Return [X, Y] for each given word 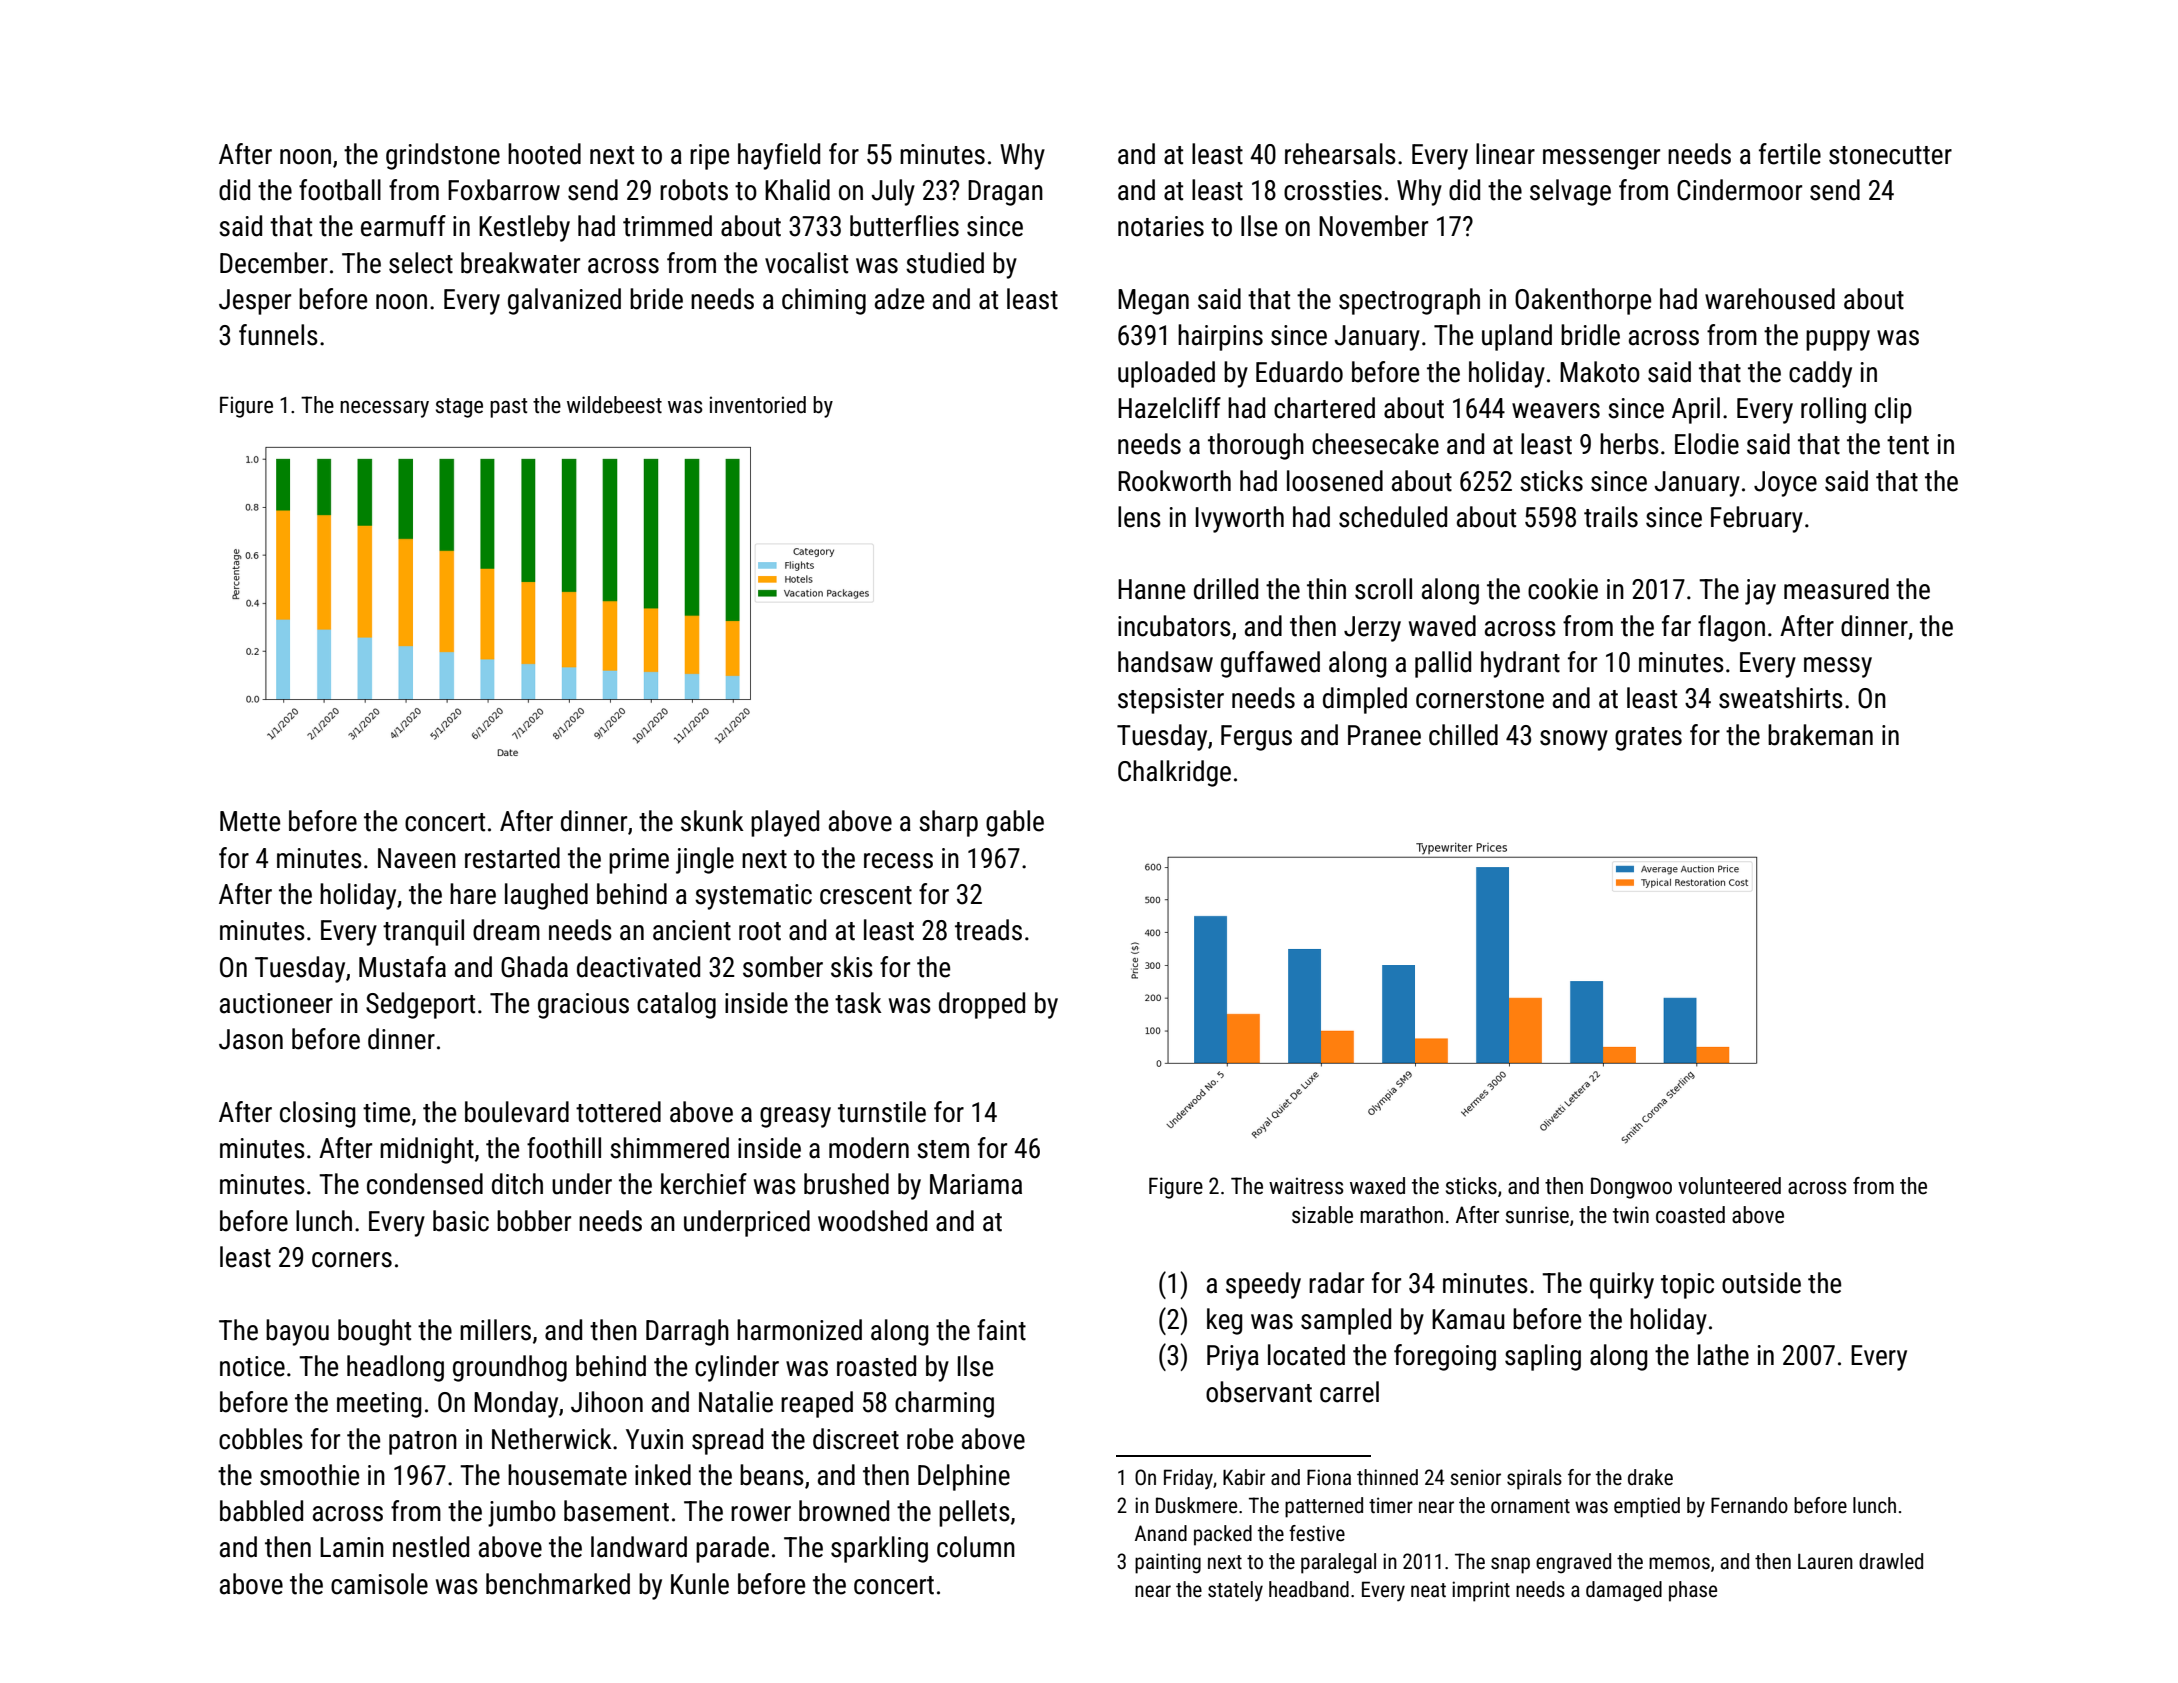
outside [1761, 1283]
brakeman [1820, 735]
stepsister [1171, 701]
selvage [1570, 192]
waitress [1306, 1186]
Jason [251, 1039]
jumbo [522, 1513]
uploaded [1166, 374]
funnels [278, 335]
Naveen [417, 858]
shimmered [669, 1148]
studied [945, 263]
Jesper [255, 302]
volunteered [1729, 1186]
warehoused [1770, 299]
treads [988, 930]
